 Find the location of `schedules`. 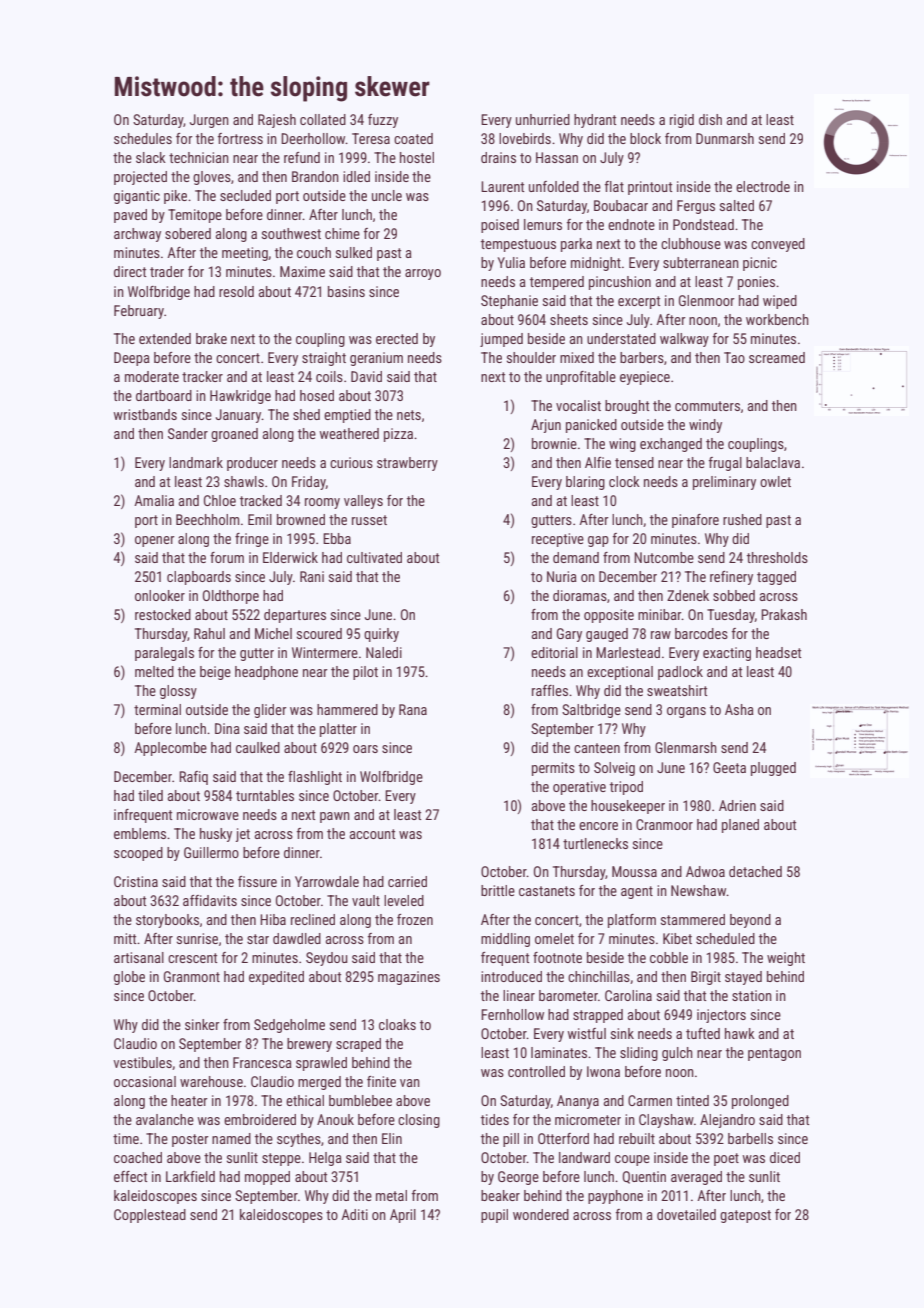

schedules is located at coordinates (143, 138).
